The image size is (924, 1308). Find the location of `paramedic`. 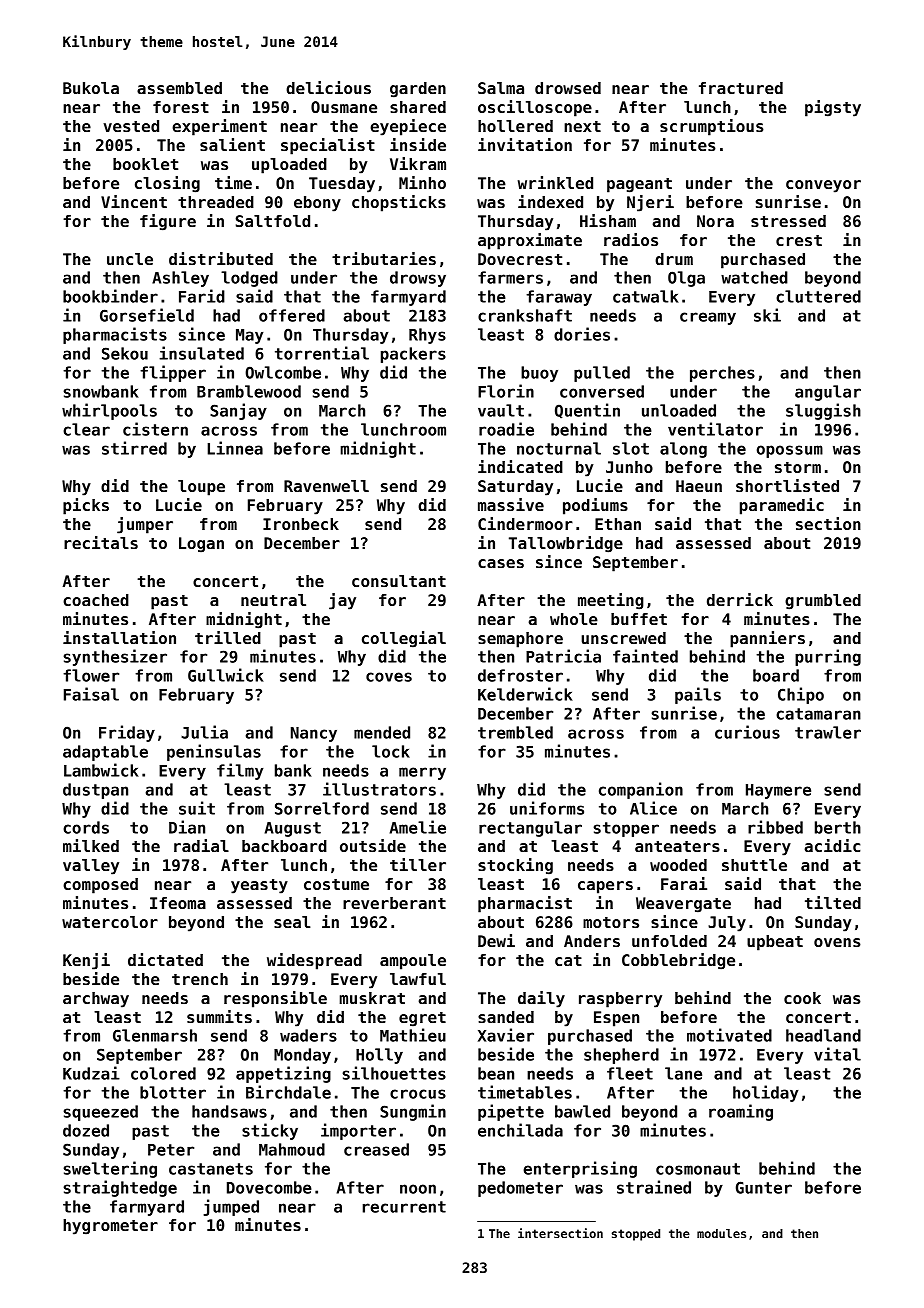

paramedic is located at coordinates (782, 506).
